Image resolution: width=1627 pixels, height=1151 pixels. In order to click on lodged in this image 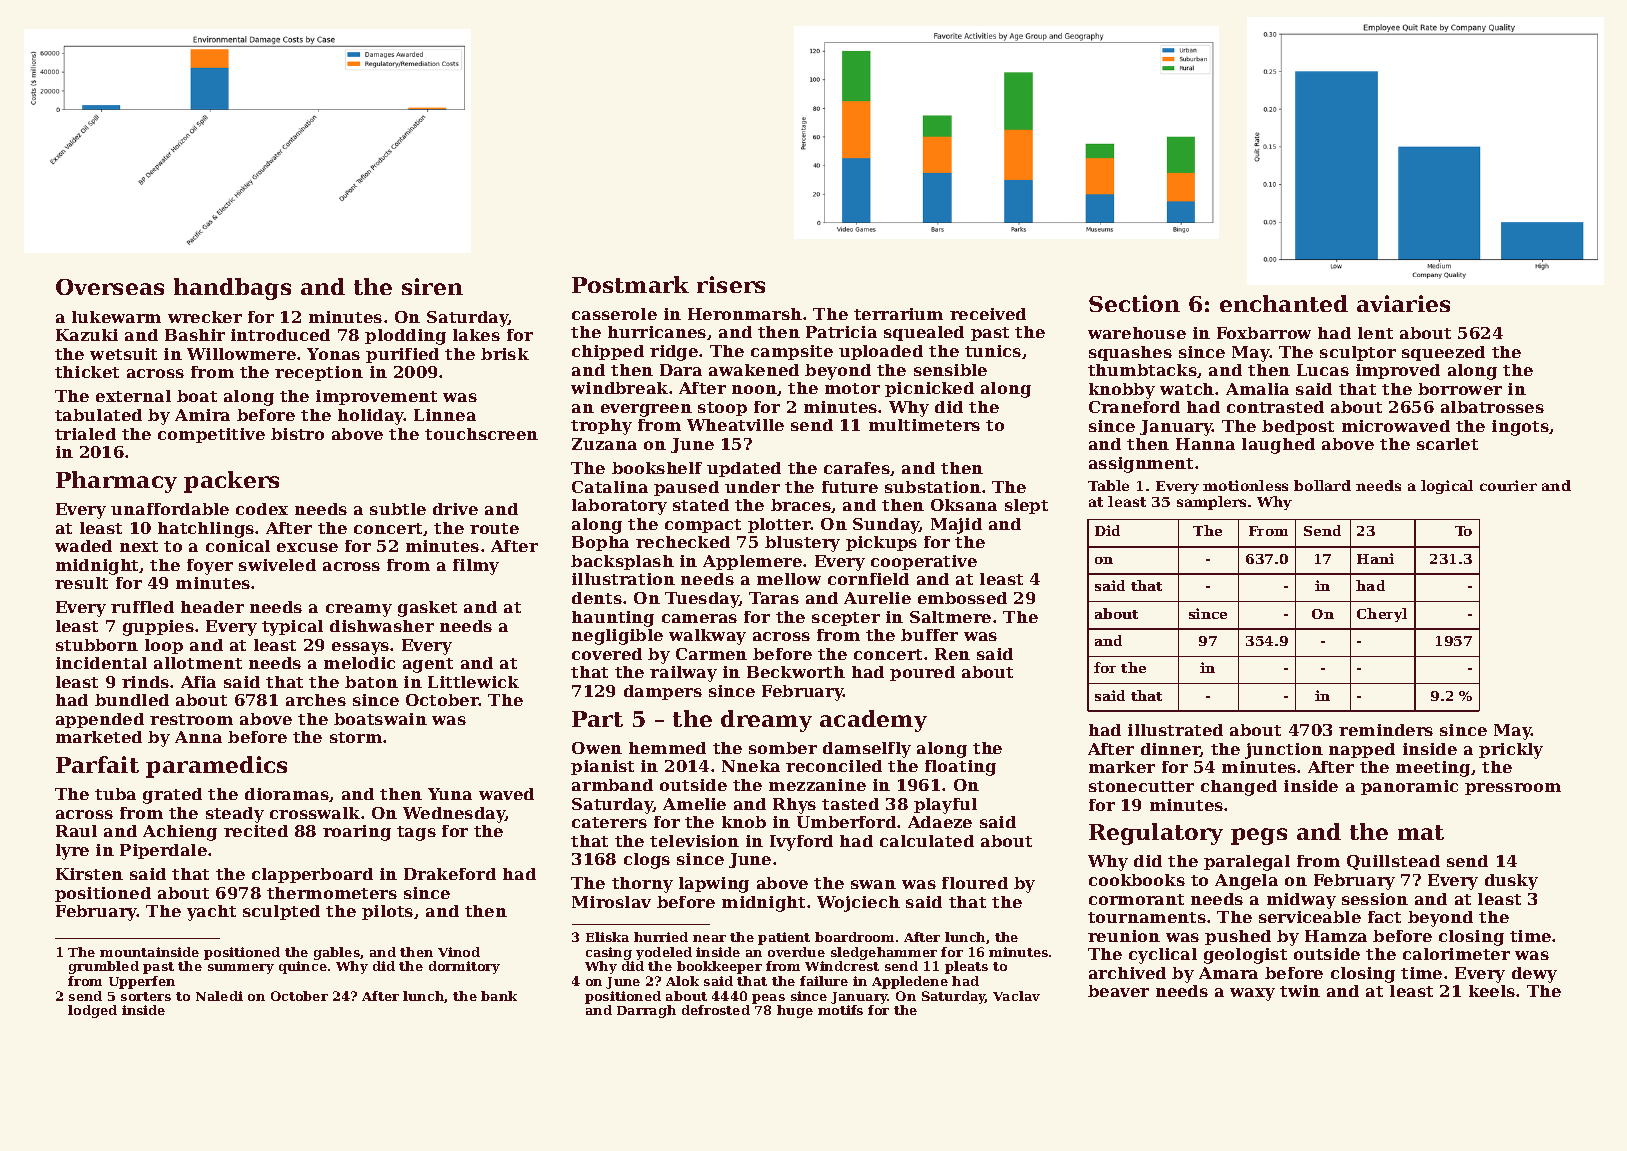, I will do `click(92, 1011)`.
